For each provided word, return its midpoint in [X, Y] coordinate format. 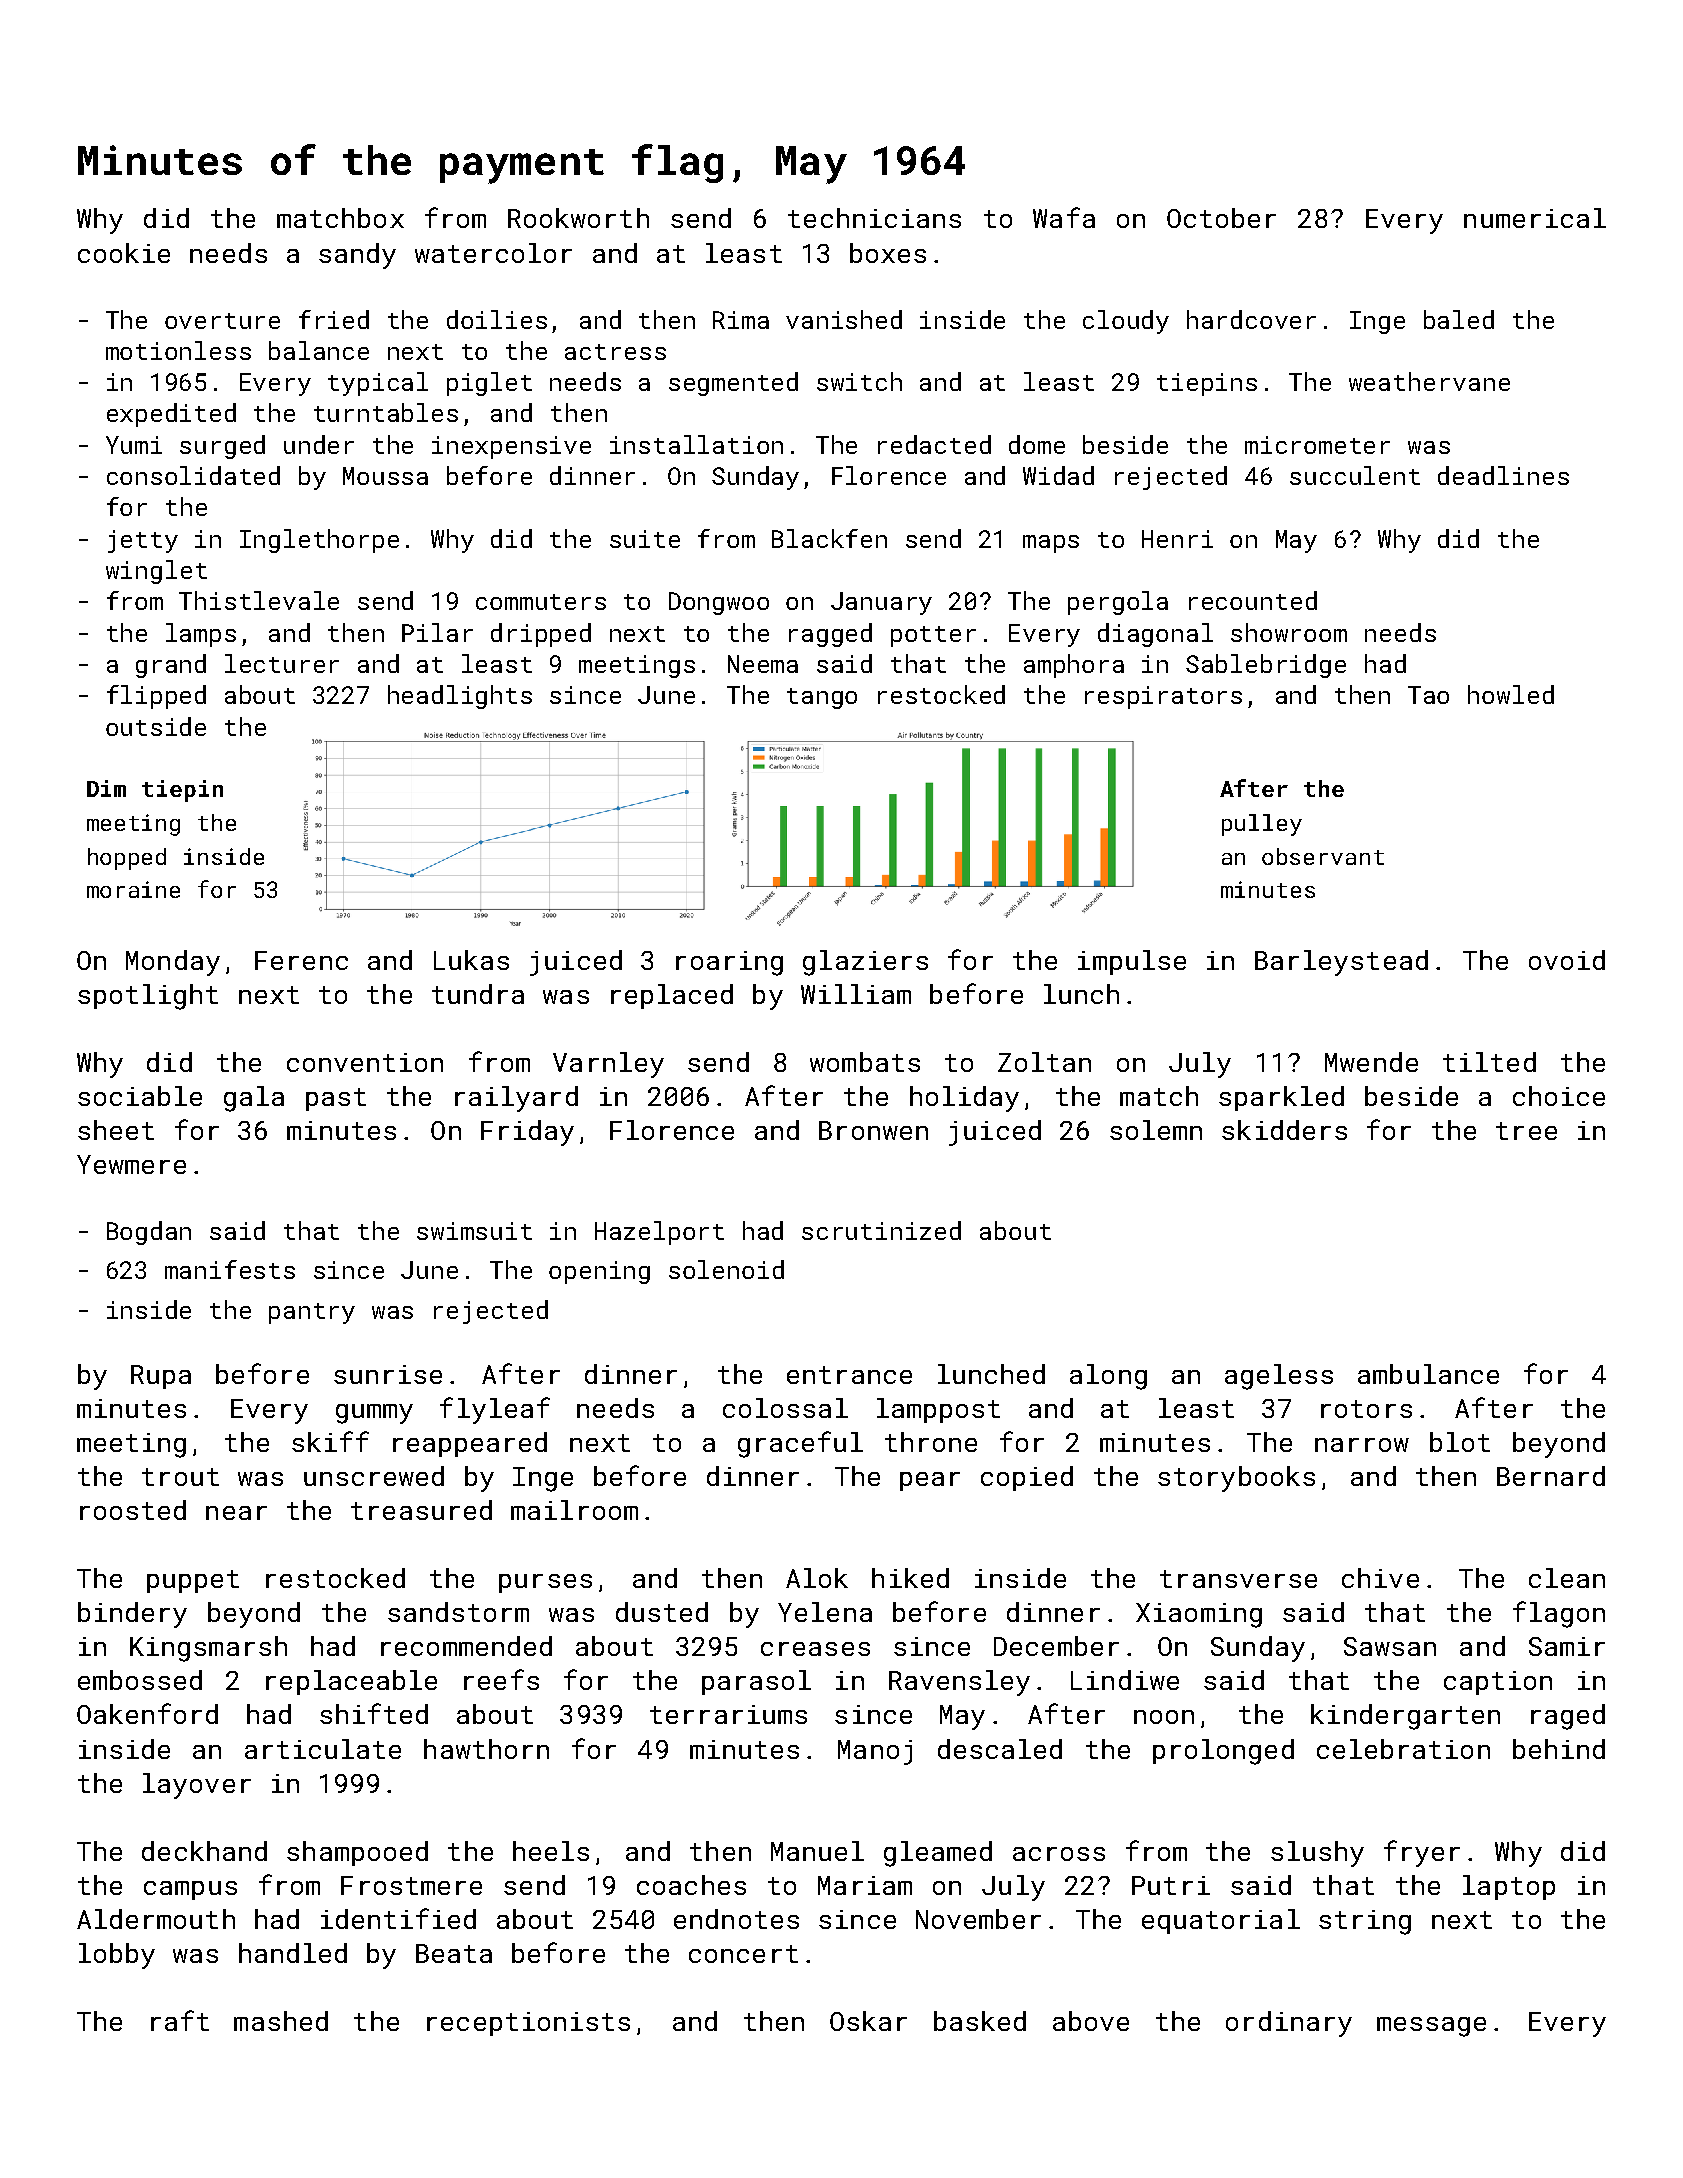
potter [933, 636]
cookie [124, 253]
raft [180, 2020]
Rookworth [578, 218]
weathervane [1429, 381]
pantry [312, 1313]
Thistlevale [259, 600]
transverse [1238, 1579]
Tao [1428, 695]
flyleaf [495, 1410]
